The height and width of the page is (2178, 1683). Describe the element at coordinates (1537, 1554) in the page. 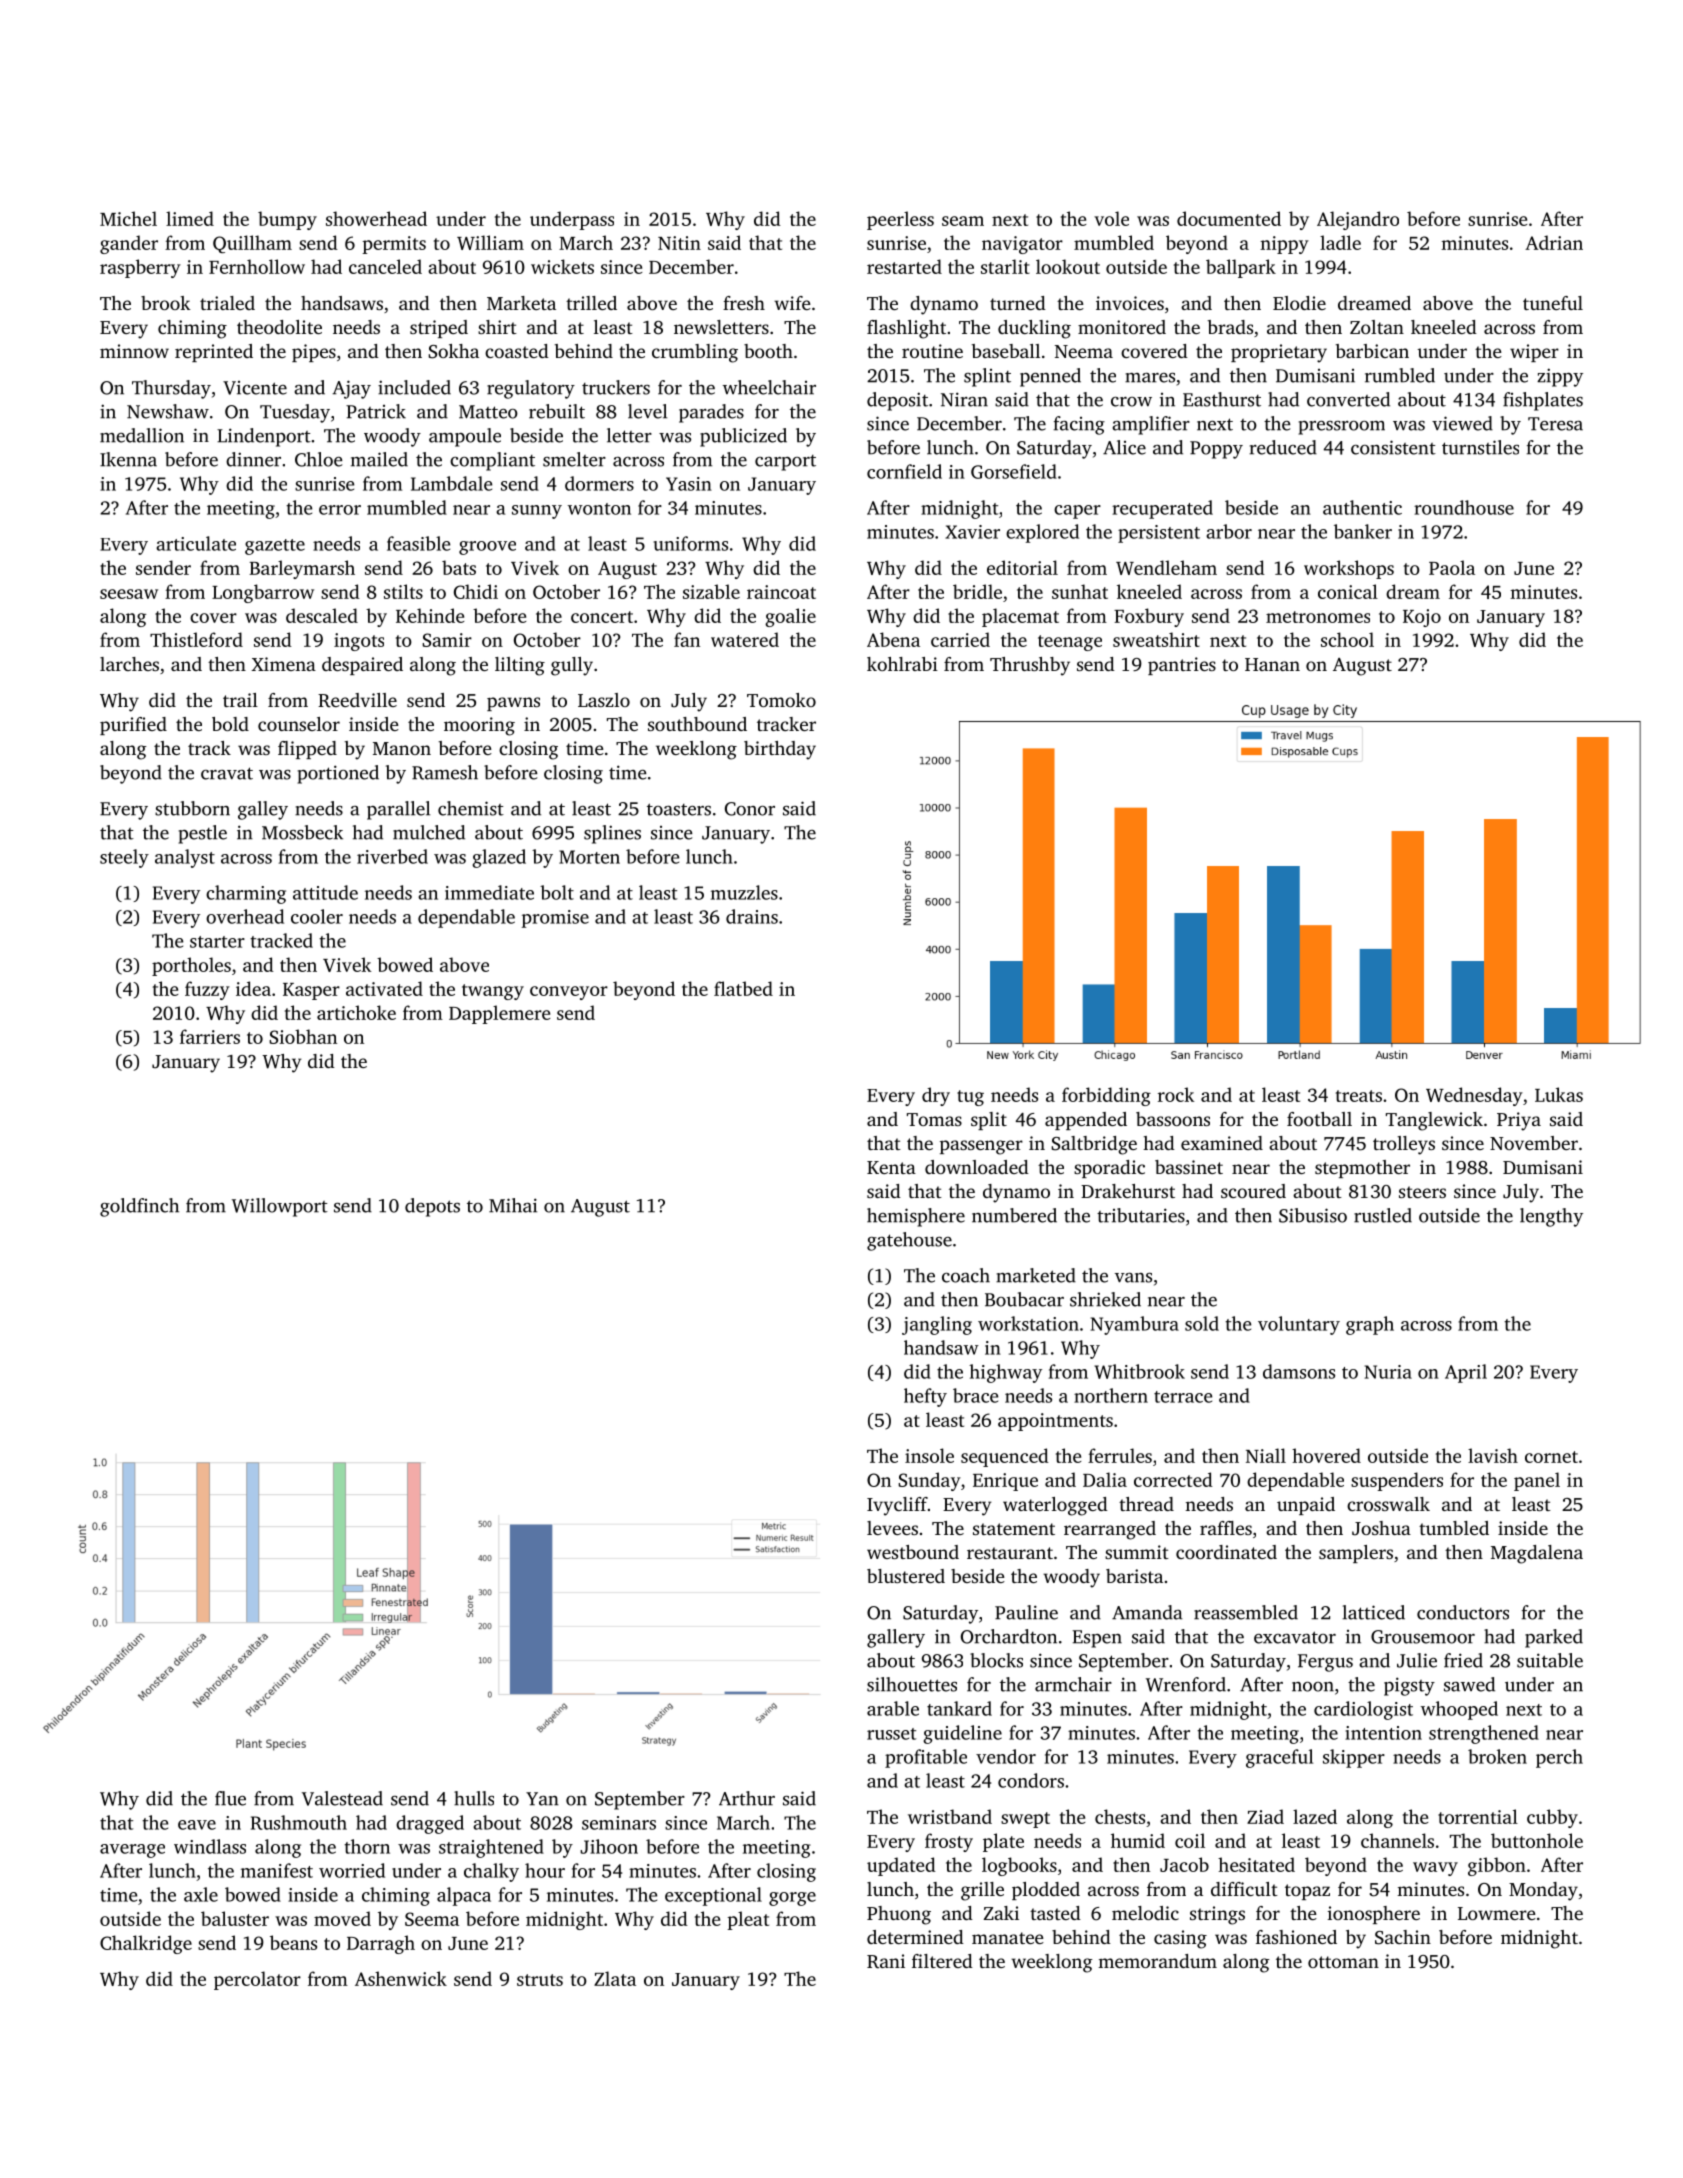

I see `Magdalena` at that location.
